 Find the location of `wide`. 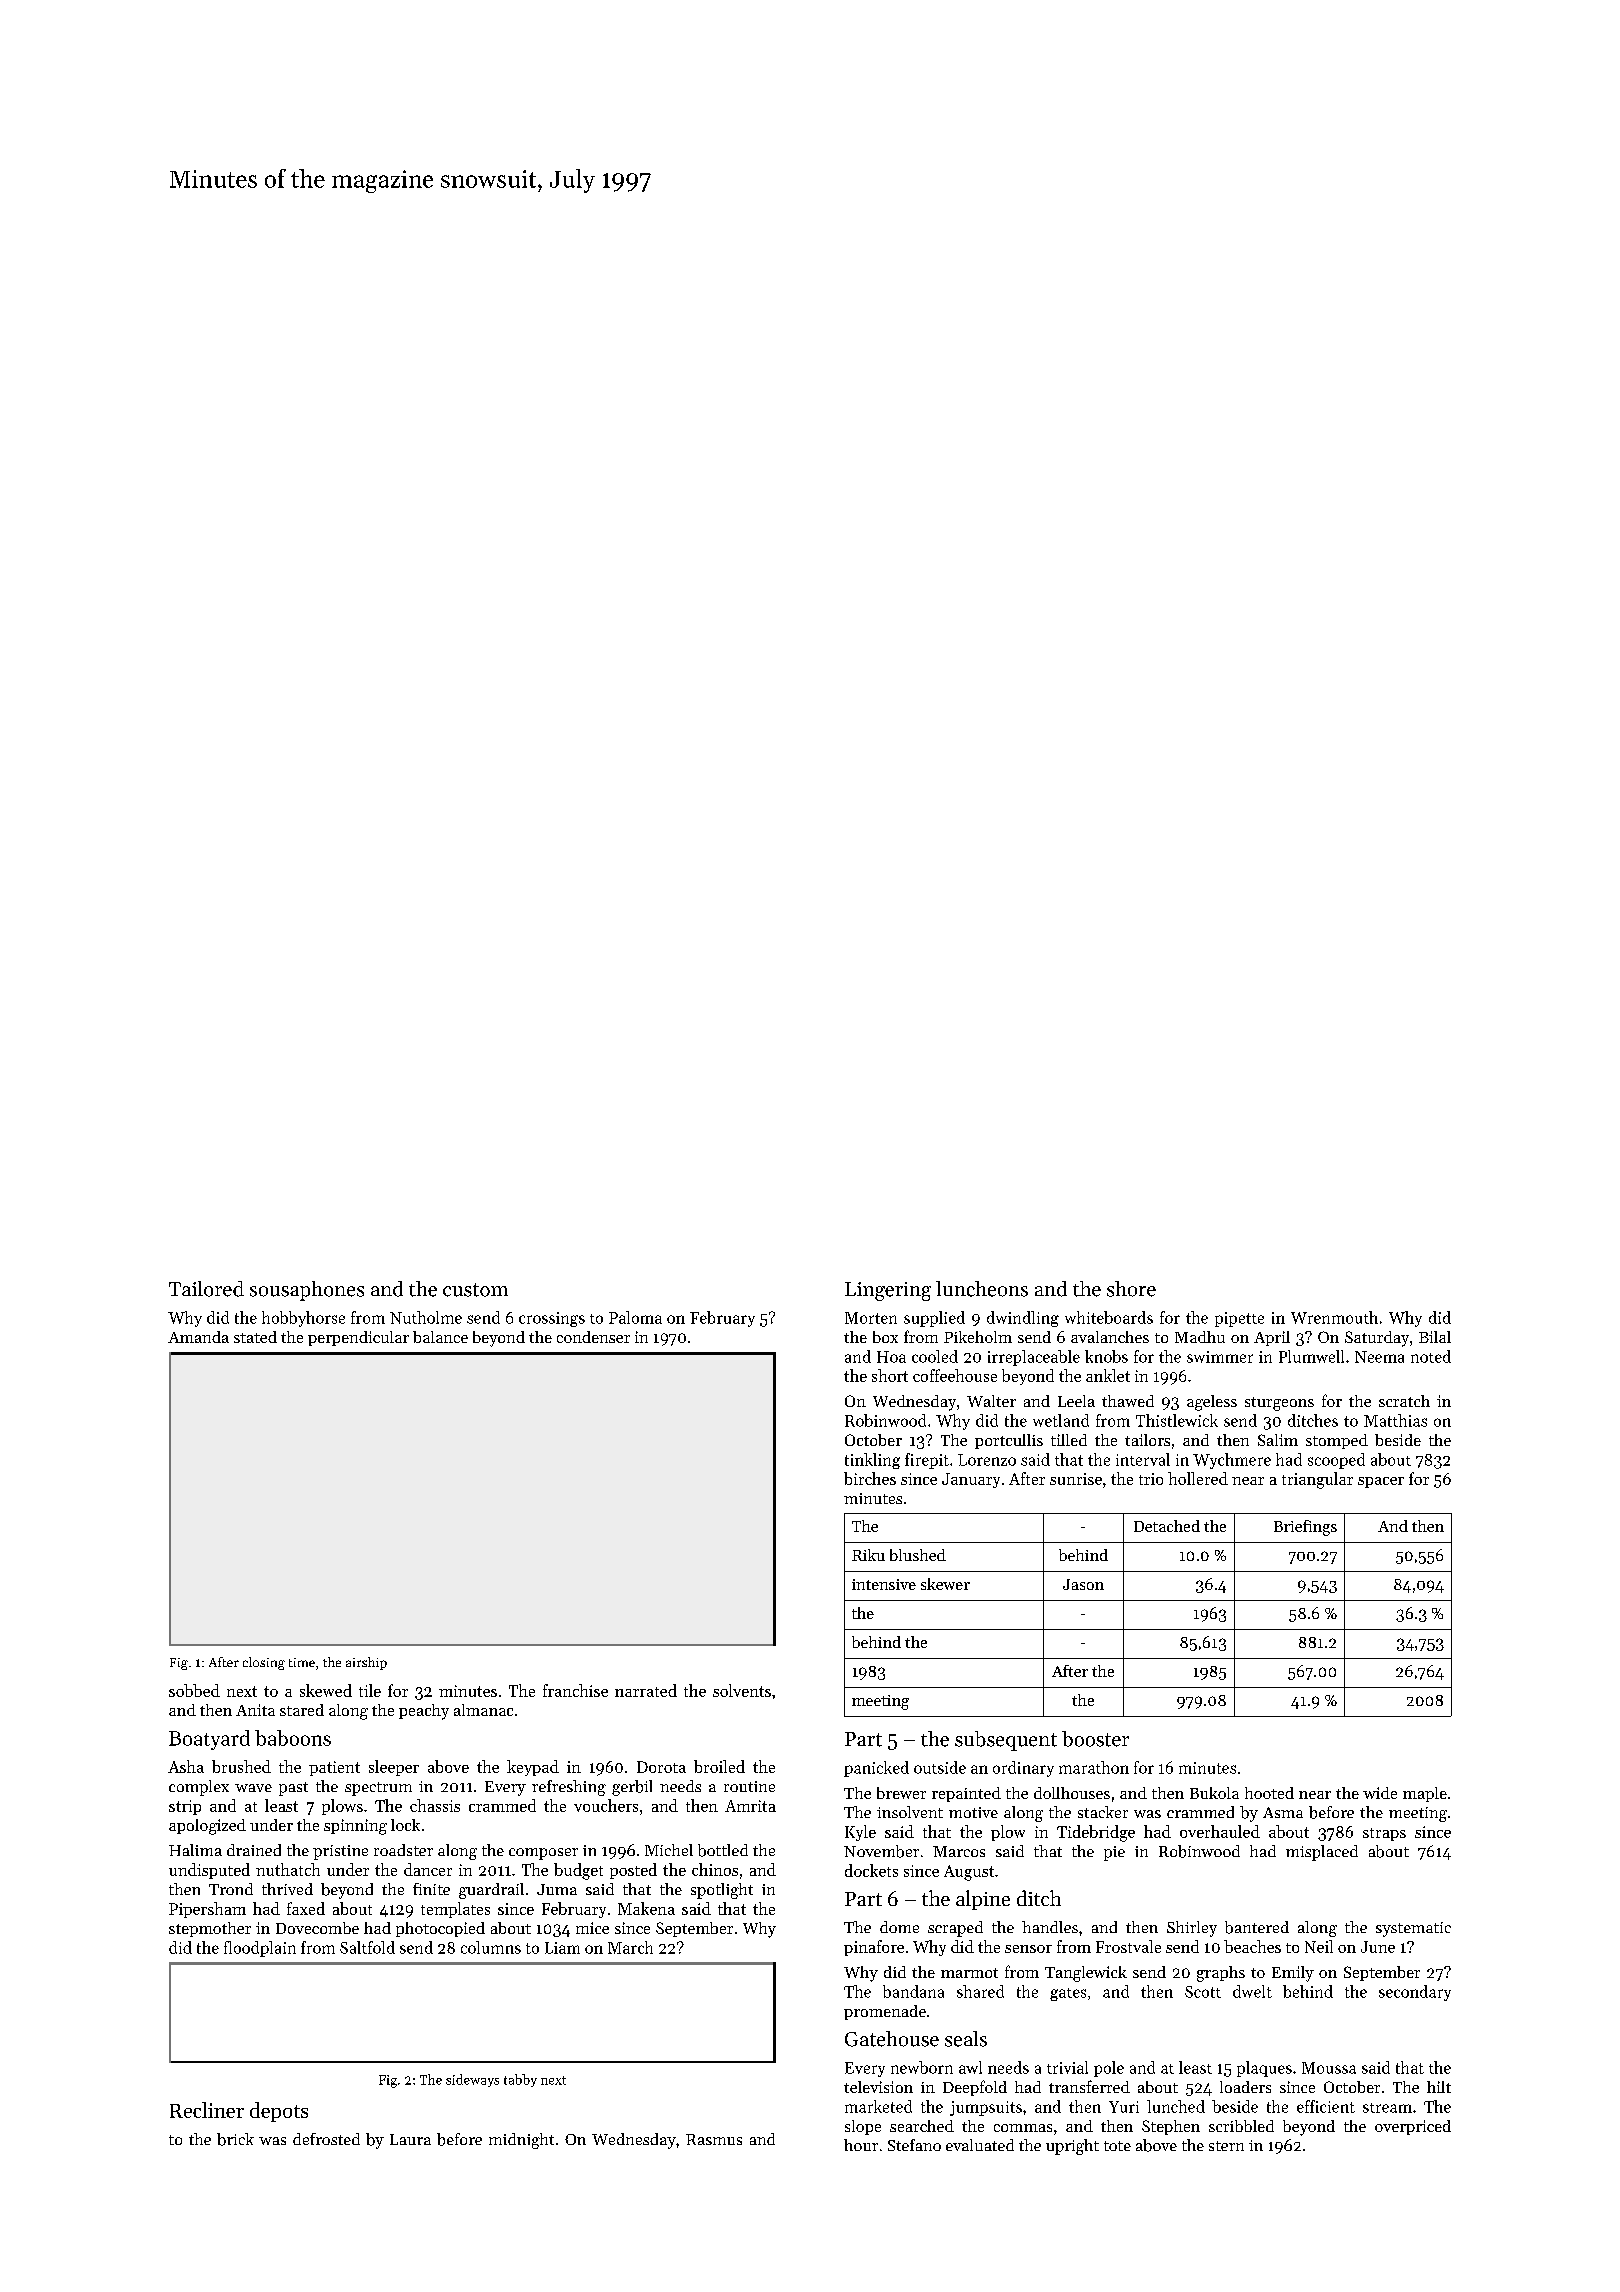

wide is located at coordinates (1380, 1793).
